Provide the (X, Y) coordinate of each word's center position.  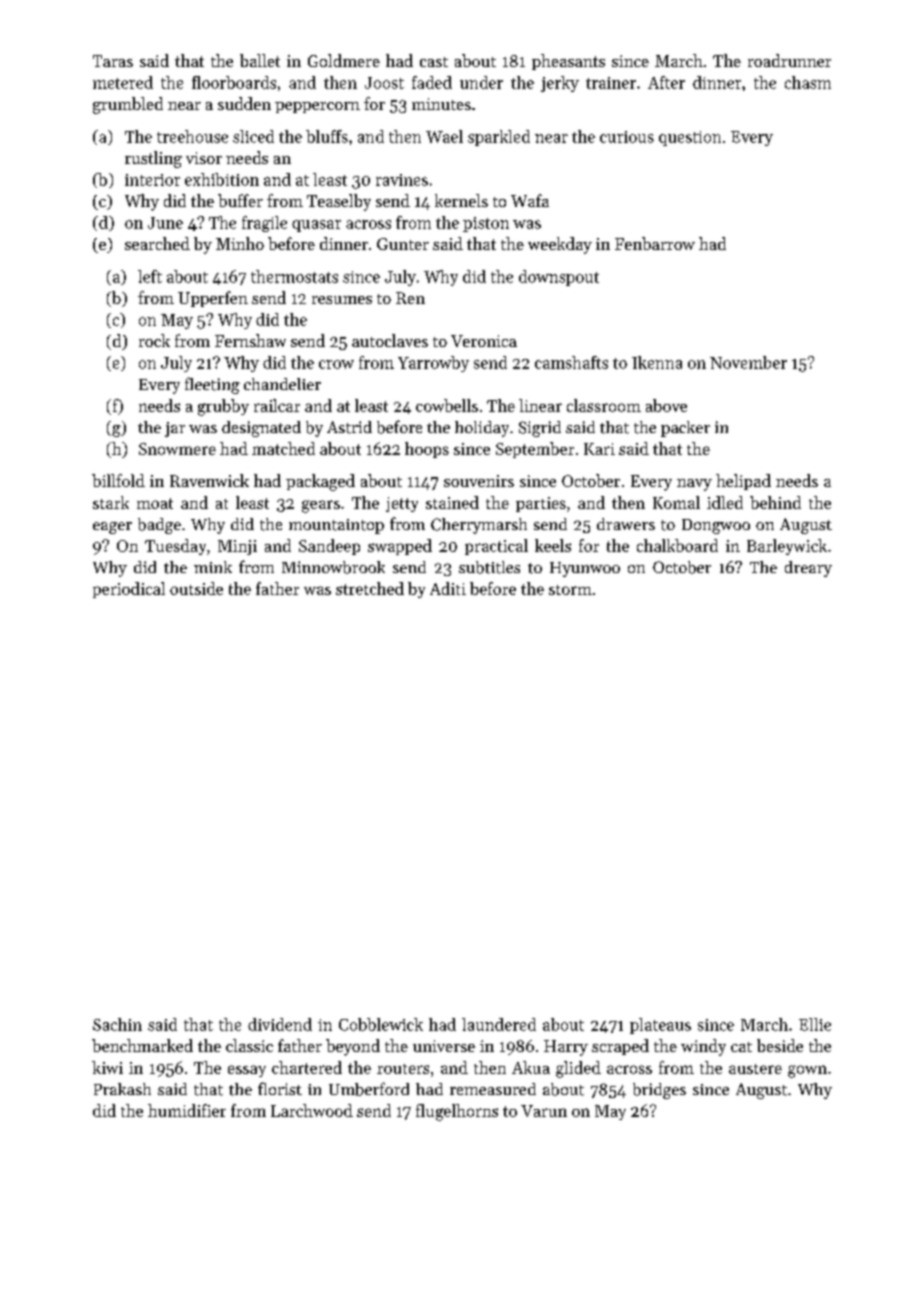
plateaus (660, 1026)
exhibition (222, 179)
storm (570, 590)
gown (807, 1071)
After (666, 82)
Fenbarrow (655, 243)
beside (780, 1045)
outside (196, 588)
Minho (240, 243)
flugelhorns (457, 1112)
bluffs (327, 136)
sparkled (499, 138)
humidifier (187, 1110)
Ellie (815, 1024)
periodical (129, 590)
